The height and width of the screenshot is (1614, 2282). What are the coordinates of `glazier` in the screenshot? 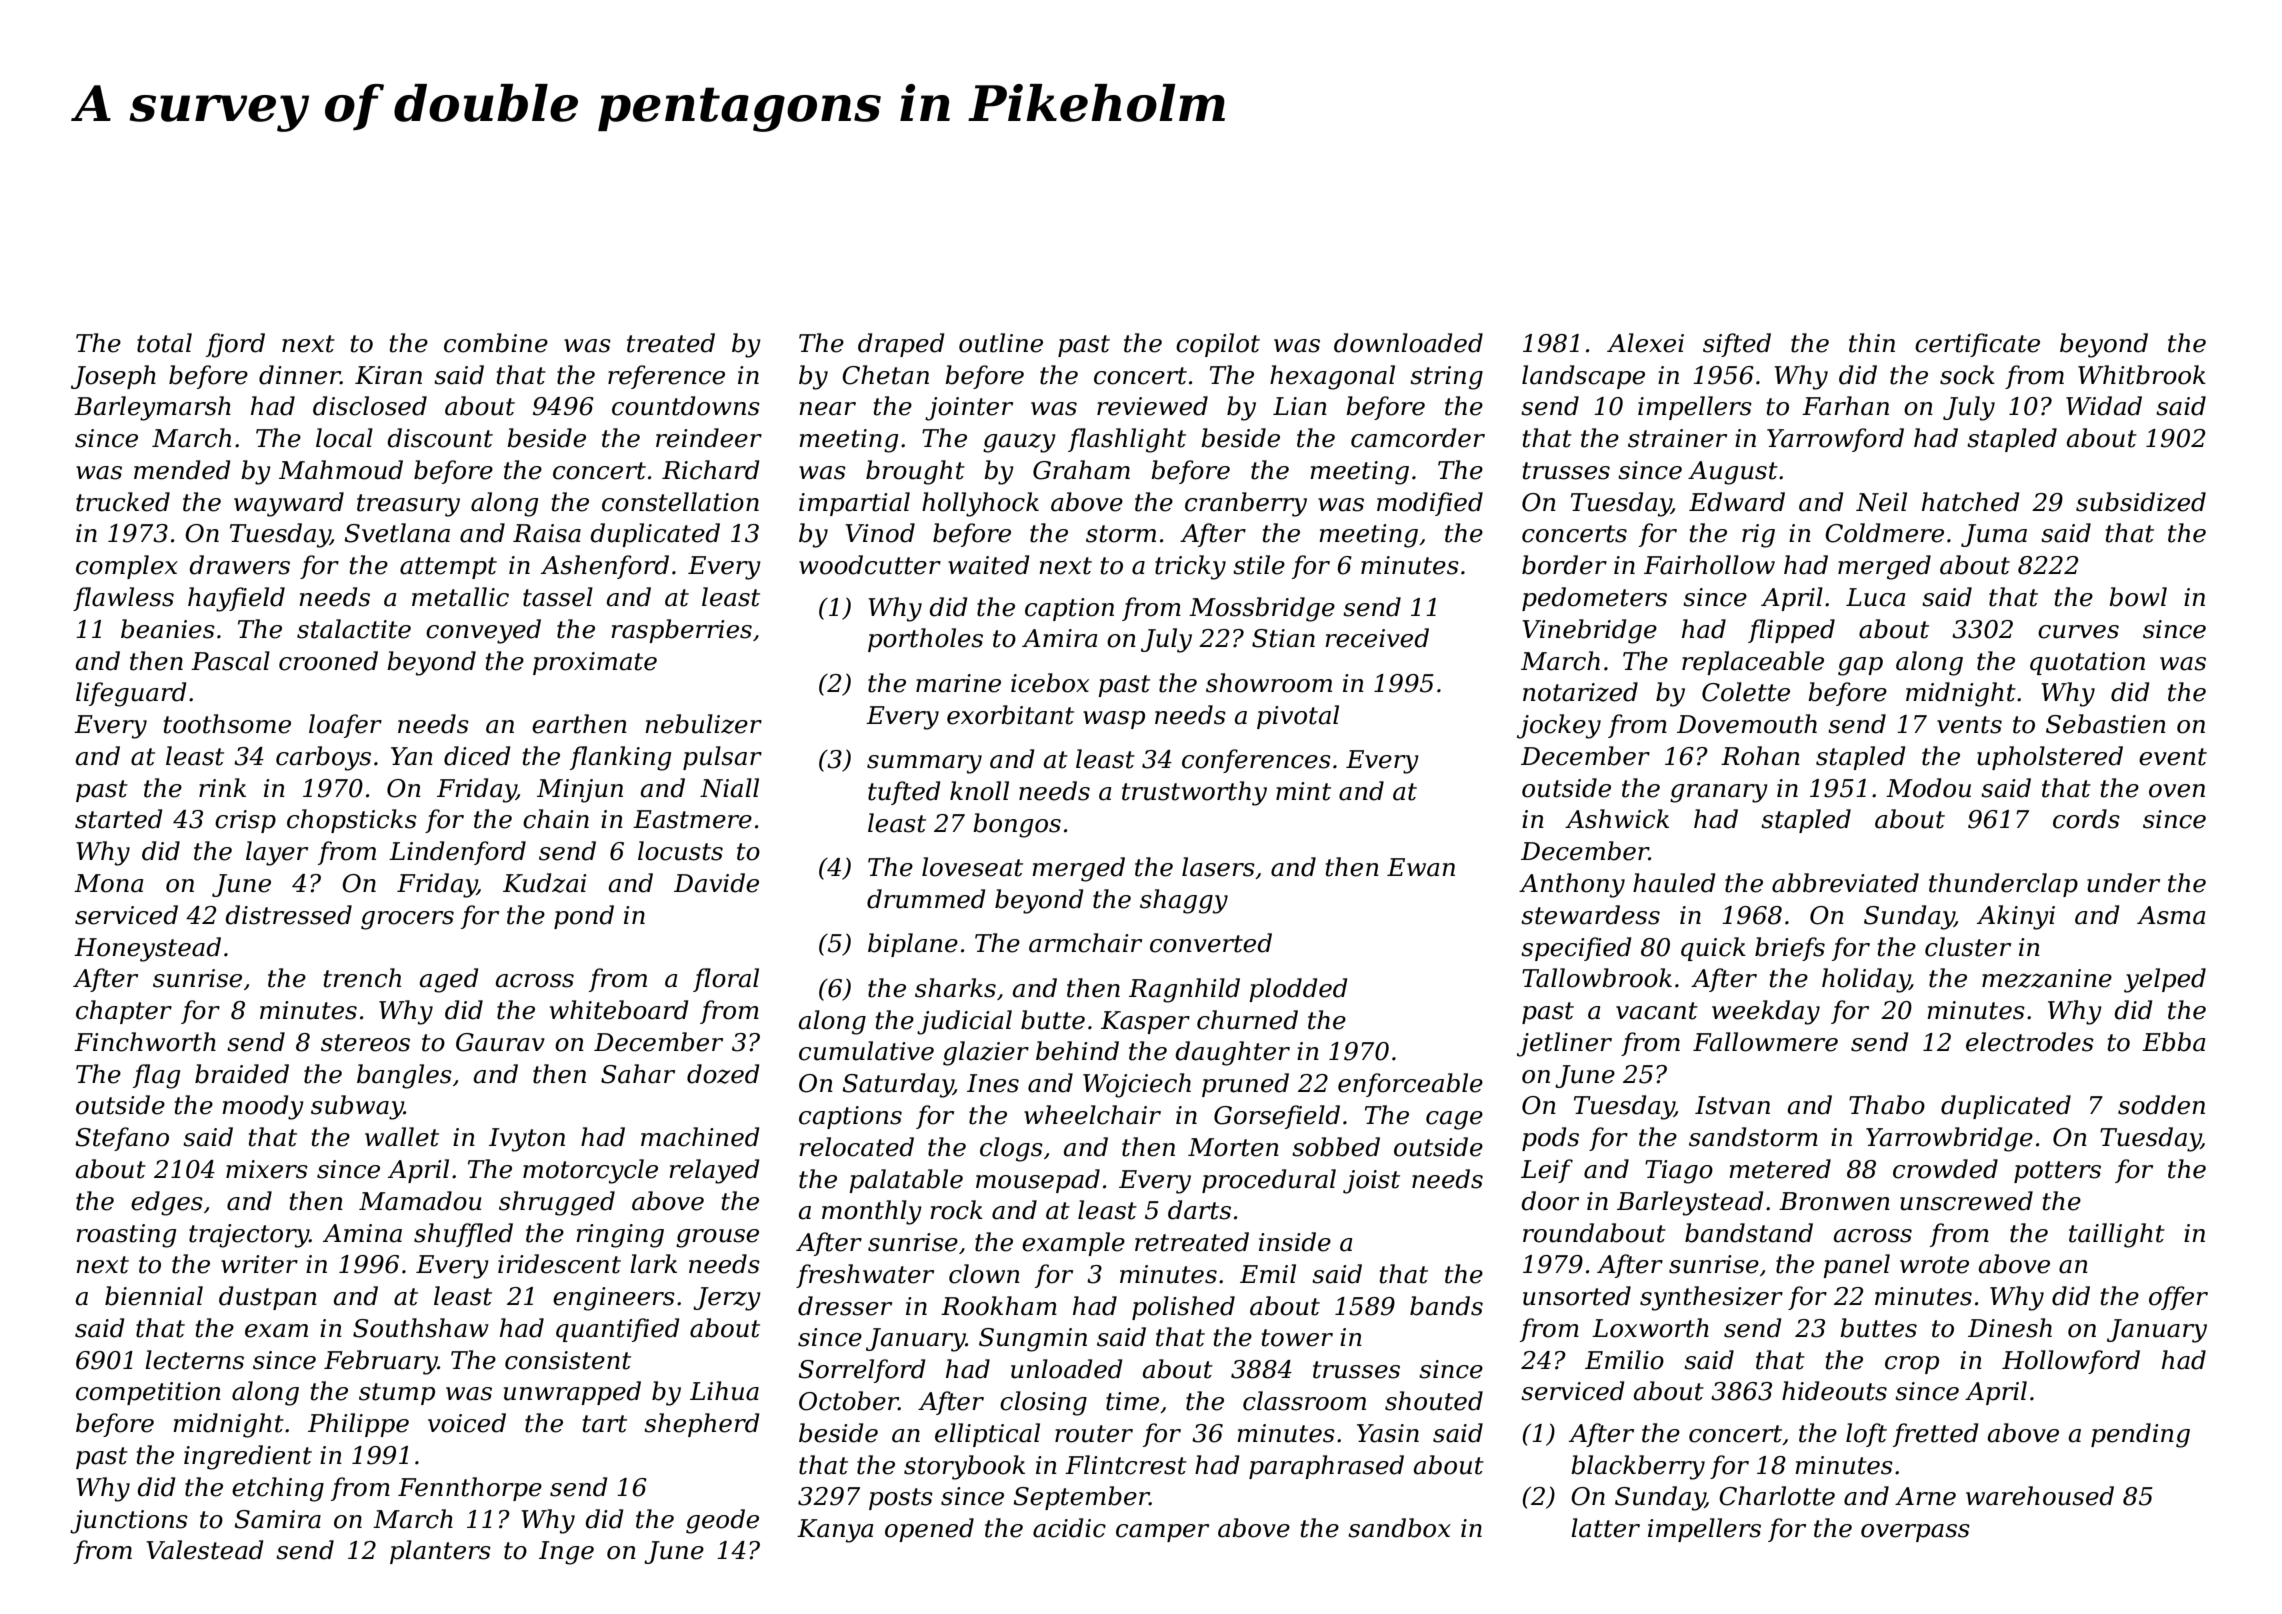 It's located at (986, 1053).
